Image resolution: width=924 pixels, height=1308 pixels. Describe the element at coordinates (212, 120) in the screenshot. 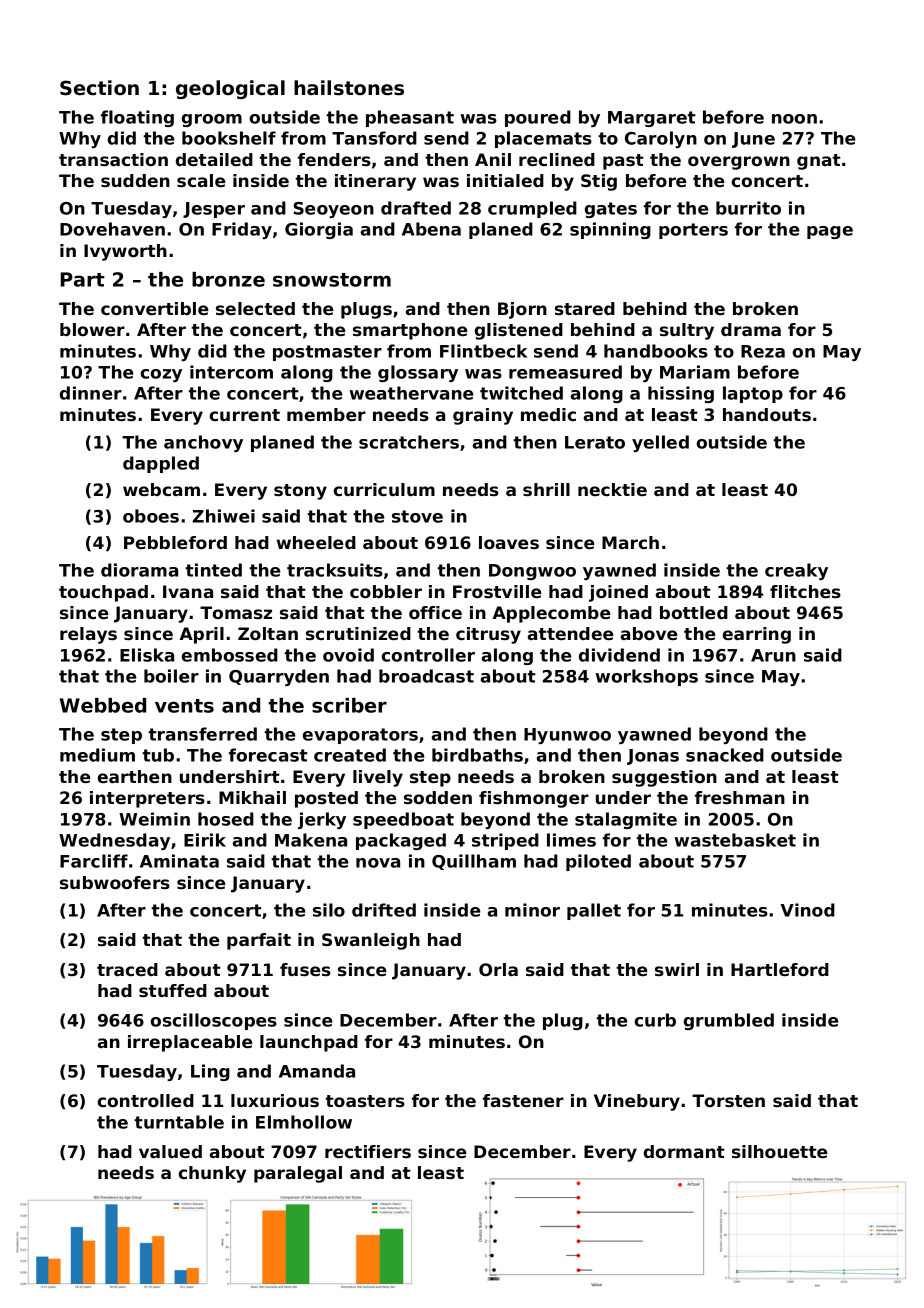

I see `groom` at that location.
